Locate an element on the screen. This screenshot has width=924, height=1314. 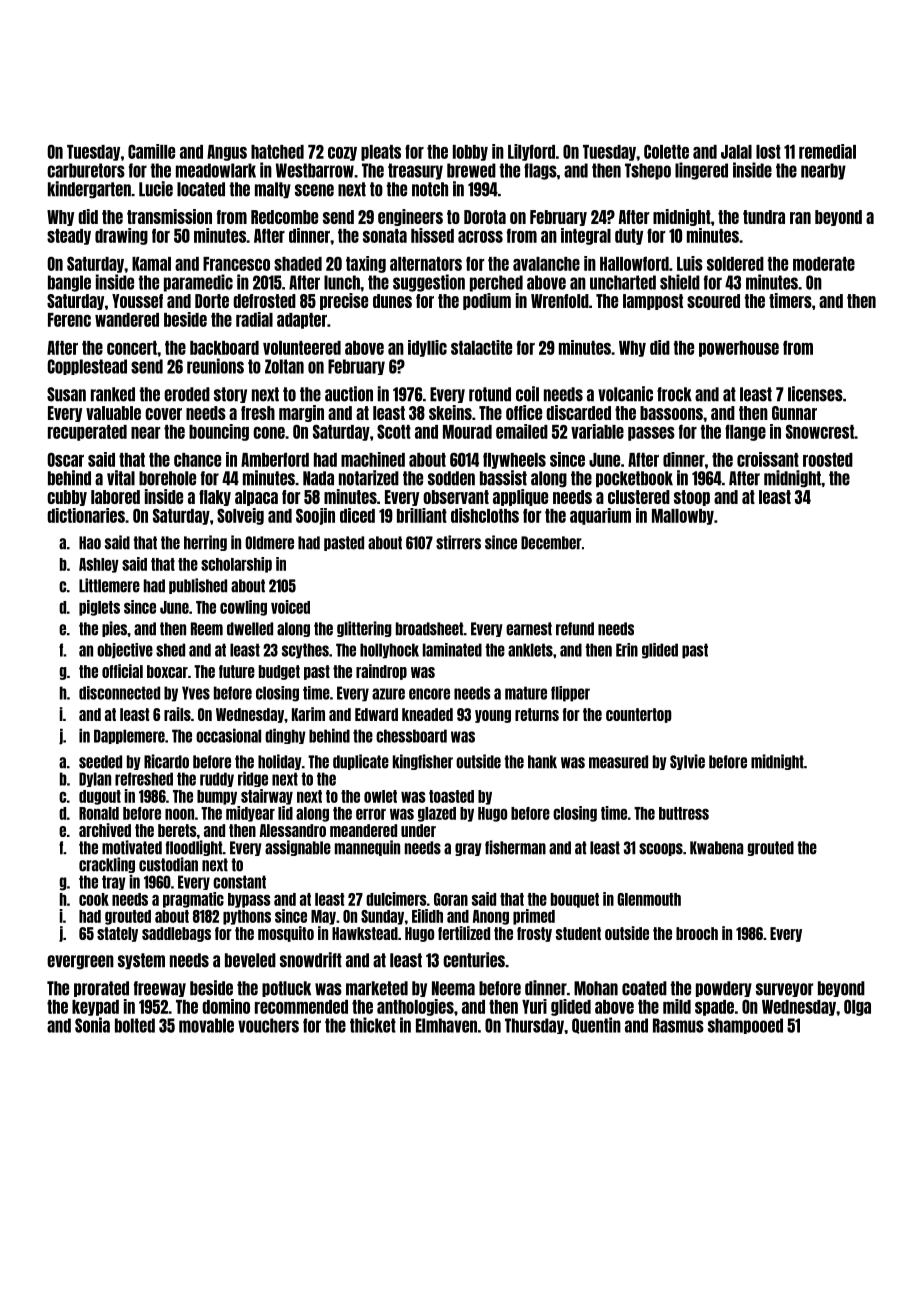
coil is located at coordinates (527, 394).
